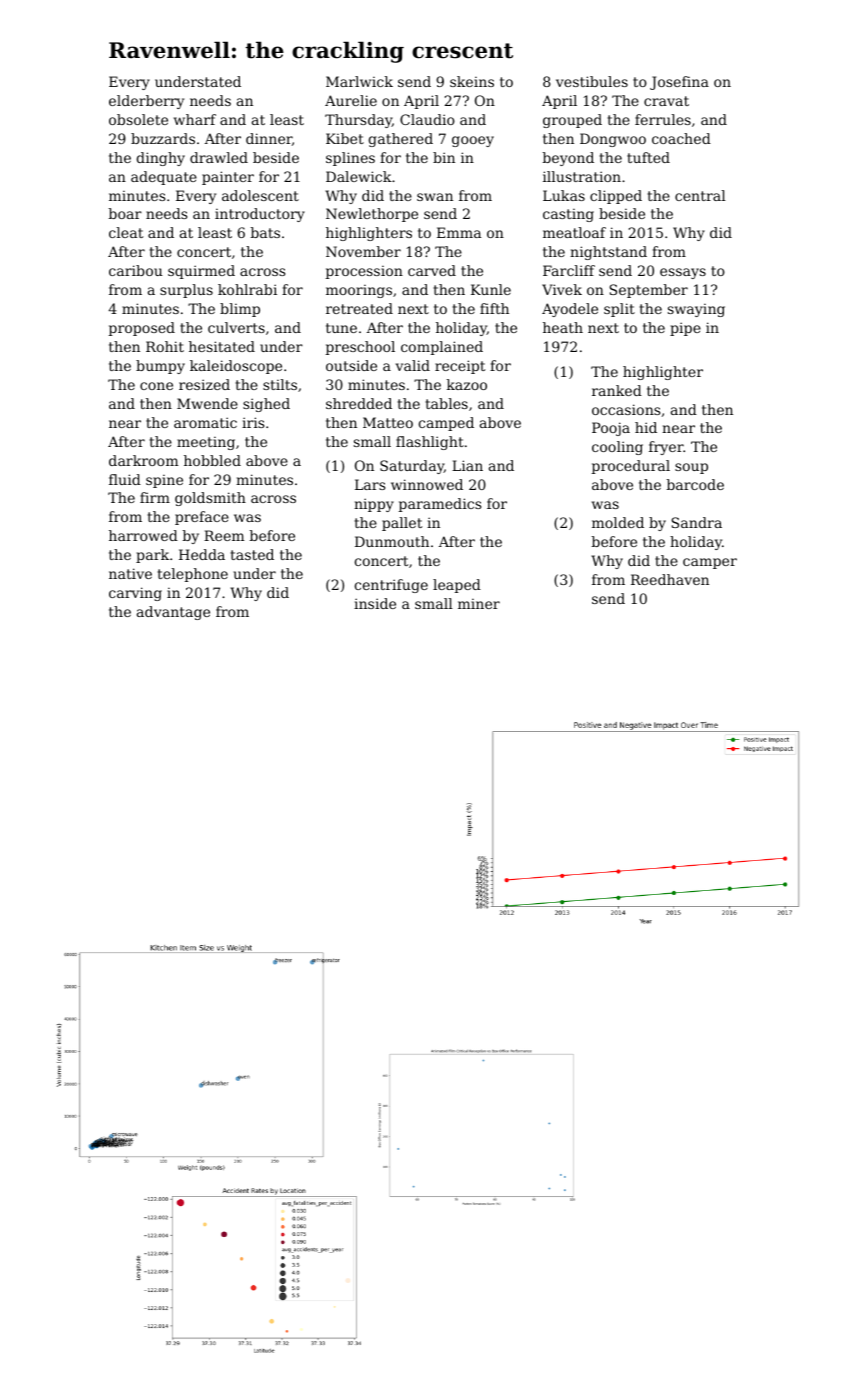  I want to click on skeins, so click(472, 81).
